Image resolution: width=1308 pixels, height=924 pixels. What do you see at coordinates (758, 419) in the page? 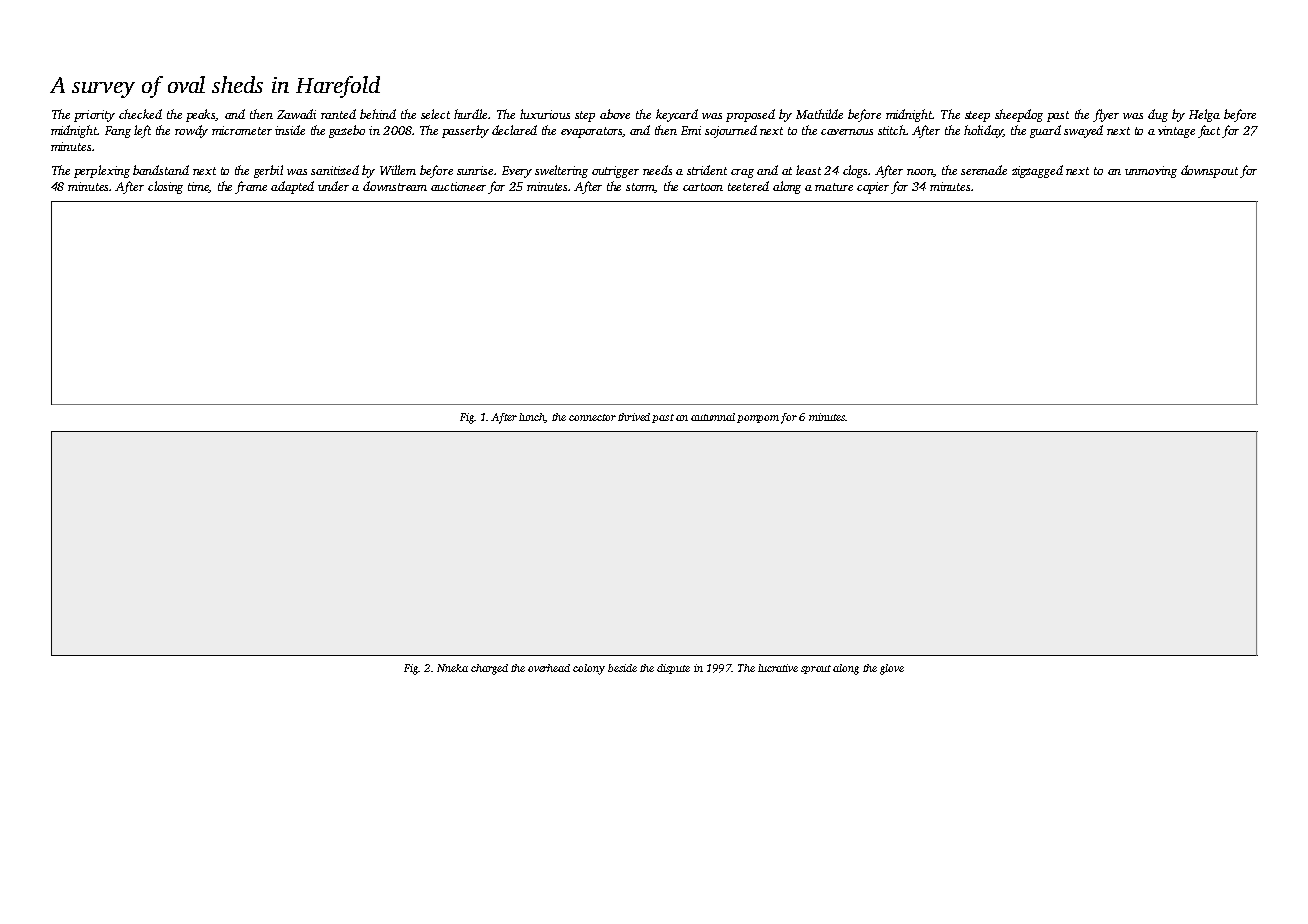
I see `pompom` at bounding box center [758, 419].
